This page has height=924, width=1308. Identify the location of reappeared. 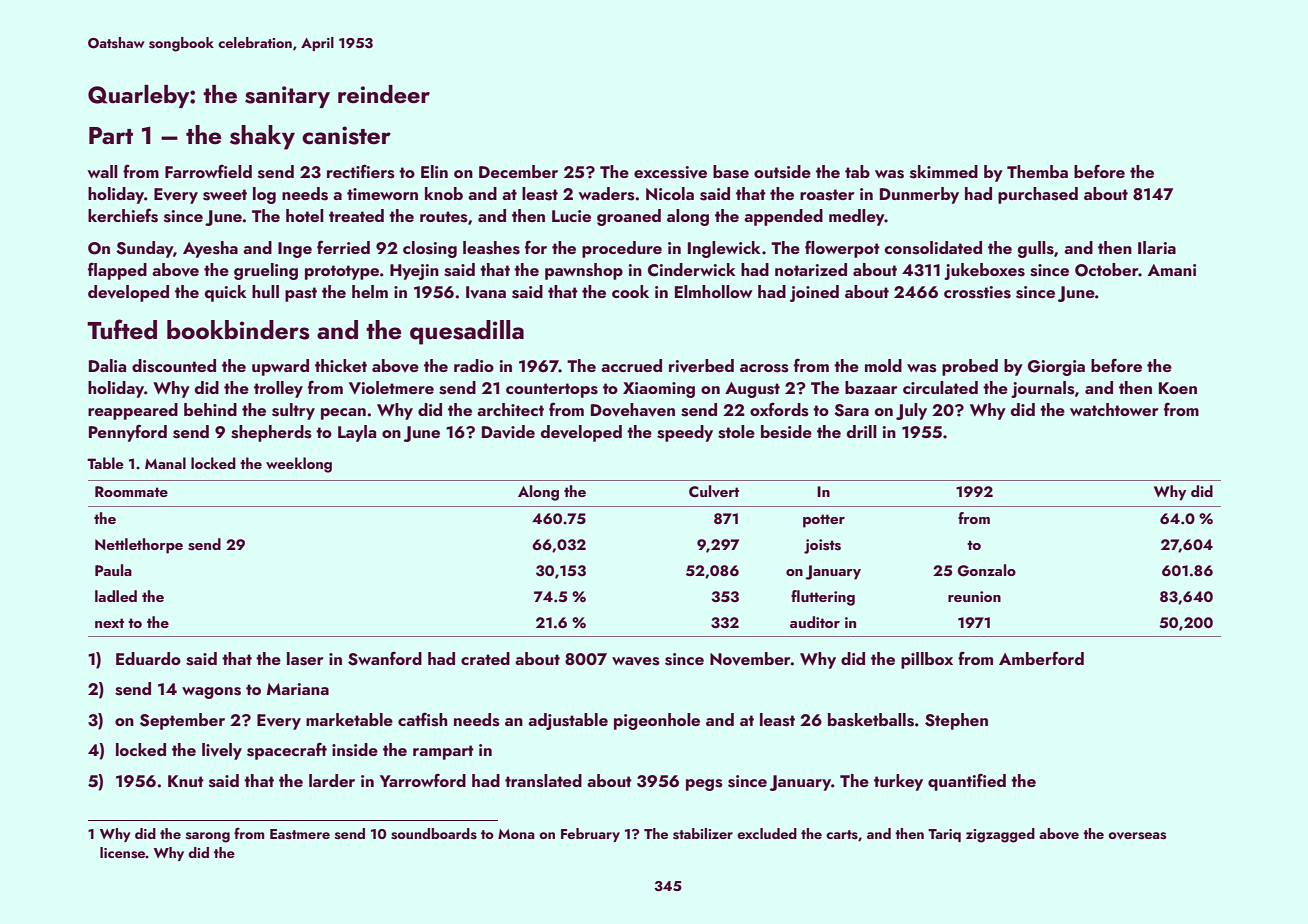
(133, 411).
